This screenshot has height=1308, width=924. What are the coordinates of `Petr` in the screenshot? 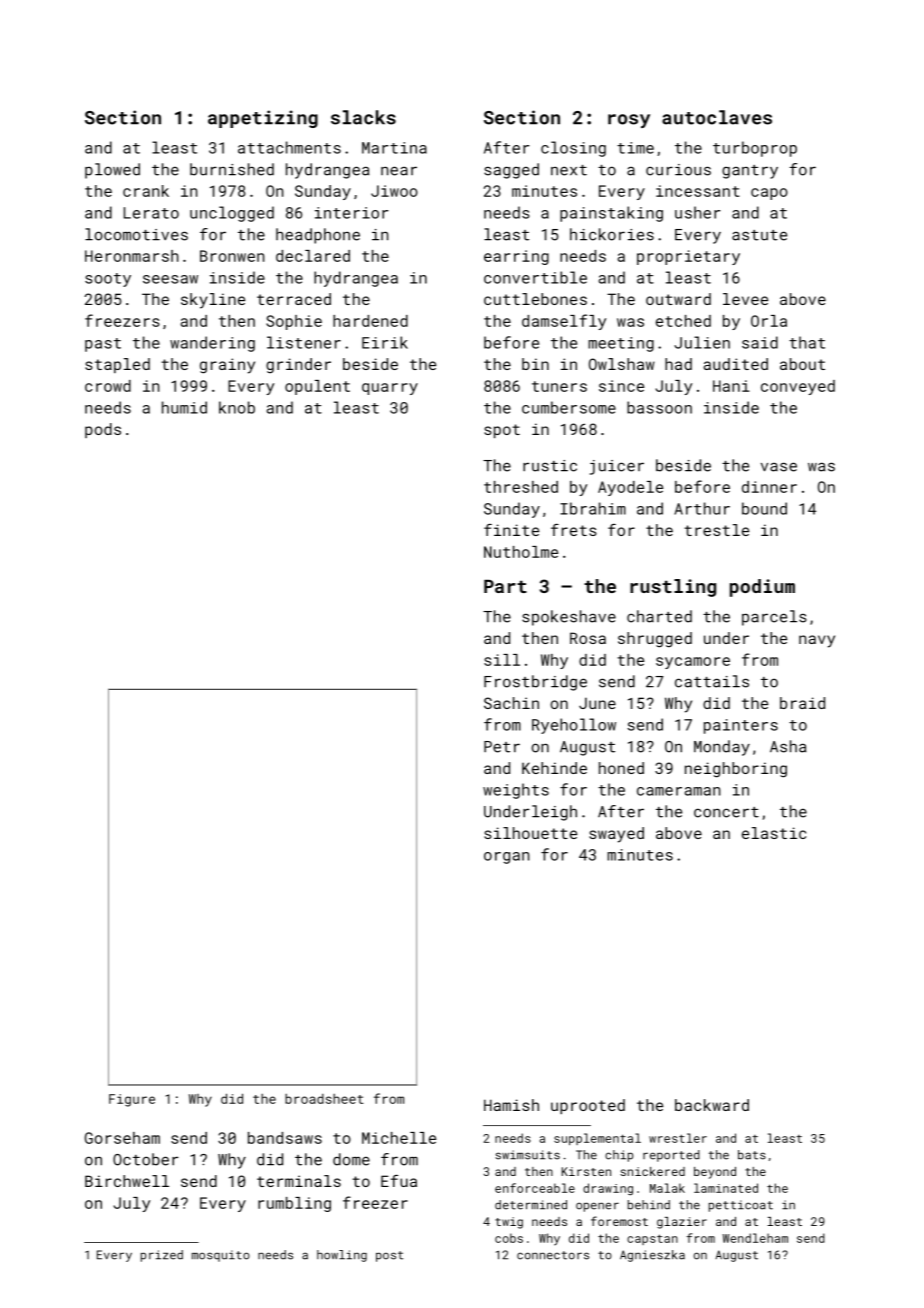 It's located at (502, 747).
